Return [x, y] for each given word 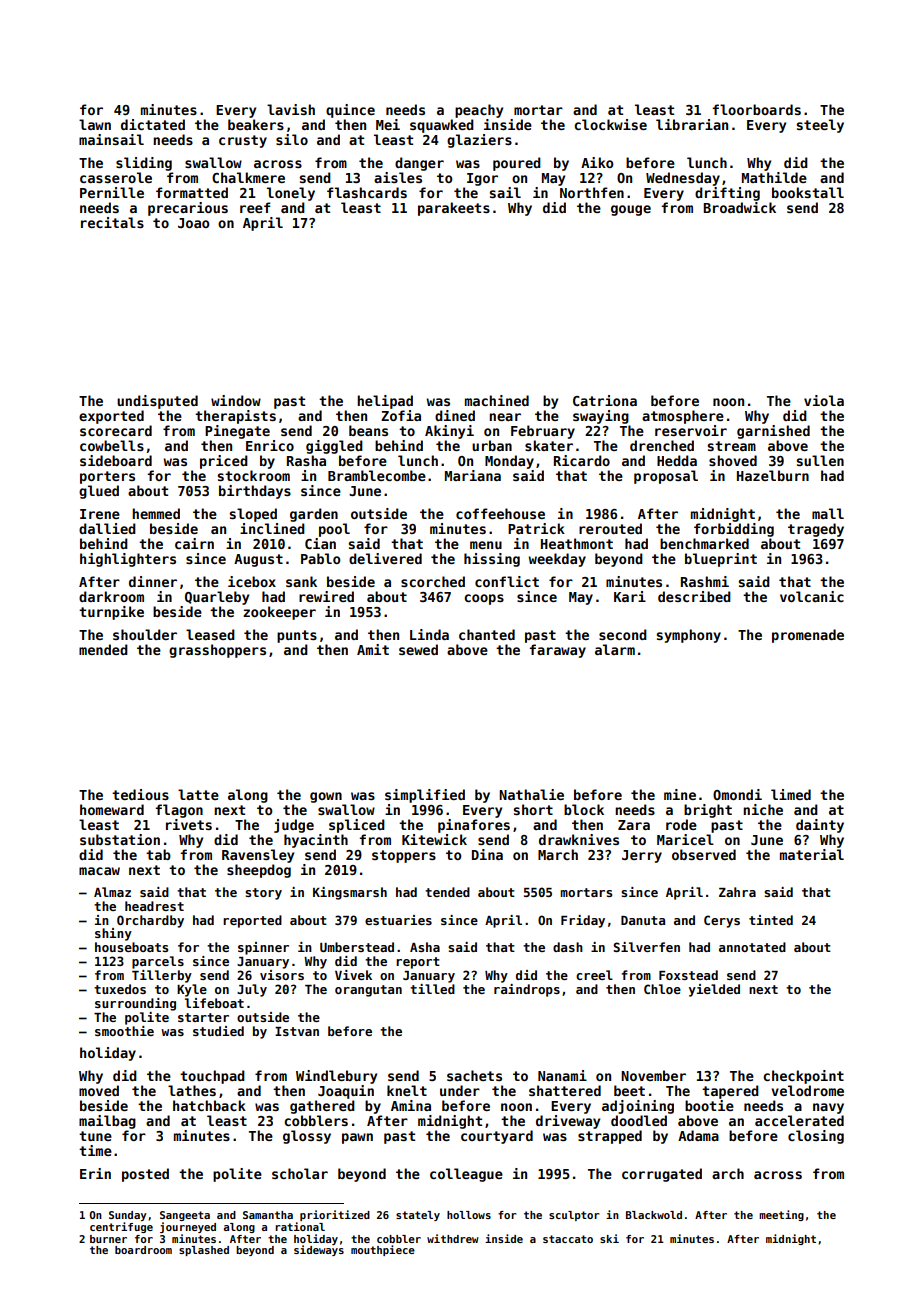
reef [255, 207]
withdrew [453, 1238]
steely [820, 126]
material [812, 854]
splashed [204, 1251]
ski [609, 1238]
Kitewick [434, 839]
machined [497, 400]
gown [326, 797]
